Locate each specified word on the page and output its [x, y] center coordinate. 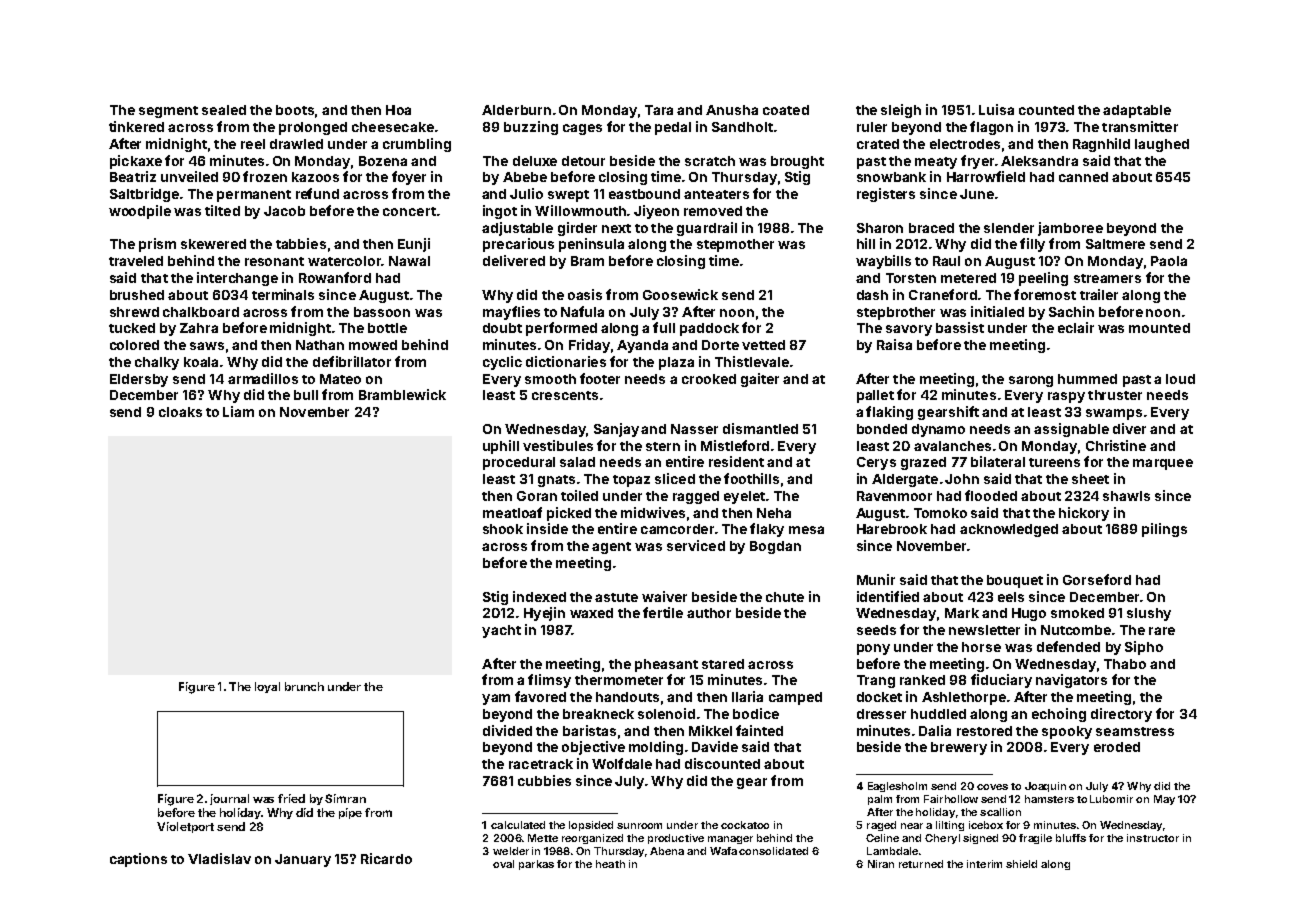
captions [138, 860]
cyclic [502, 363]
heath [610, 864]
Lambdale [892, 851]
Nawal [409, 261]
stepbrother [896, 313]
